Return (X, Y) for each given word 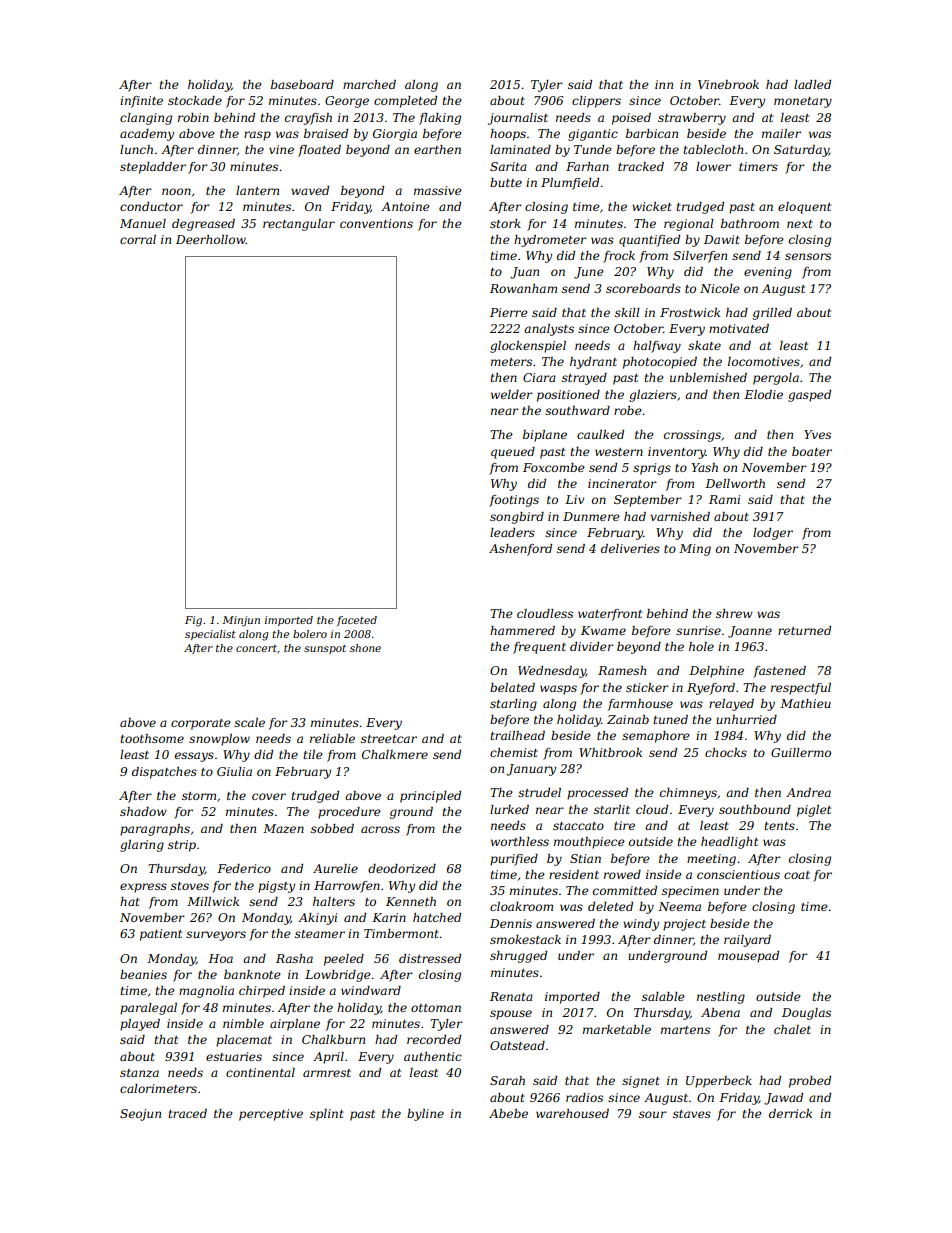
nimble (243, 1023)
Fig (193, 621)
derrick (790, 1113)
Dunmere (591, 516)
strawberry (692, 119)
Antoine (405, 206)
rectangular (299, 225)
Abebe (508, 1113)
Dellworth (735, 483)
